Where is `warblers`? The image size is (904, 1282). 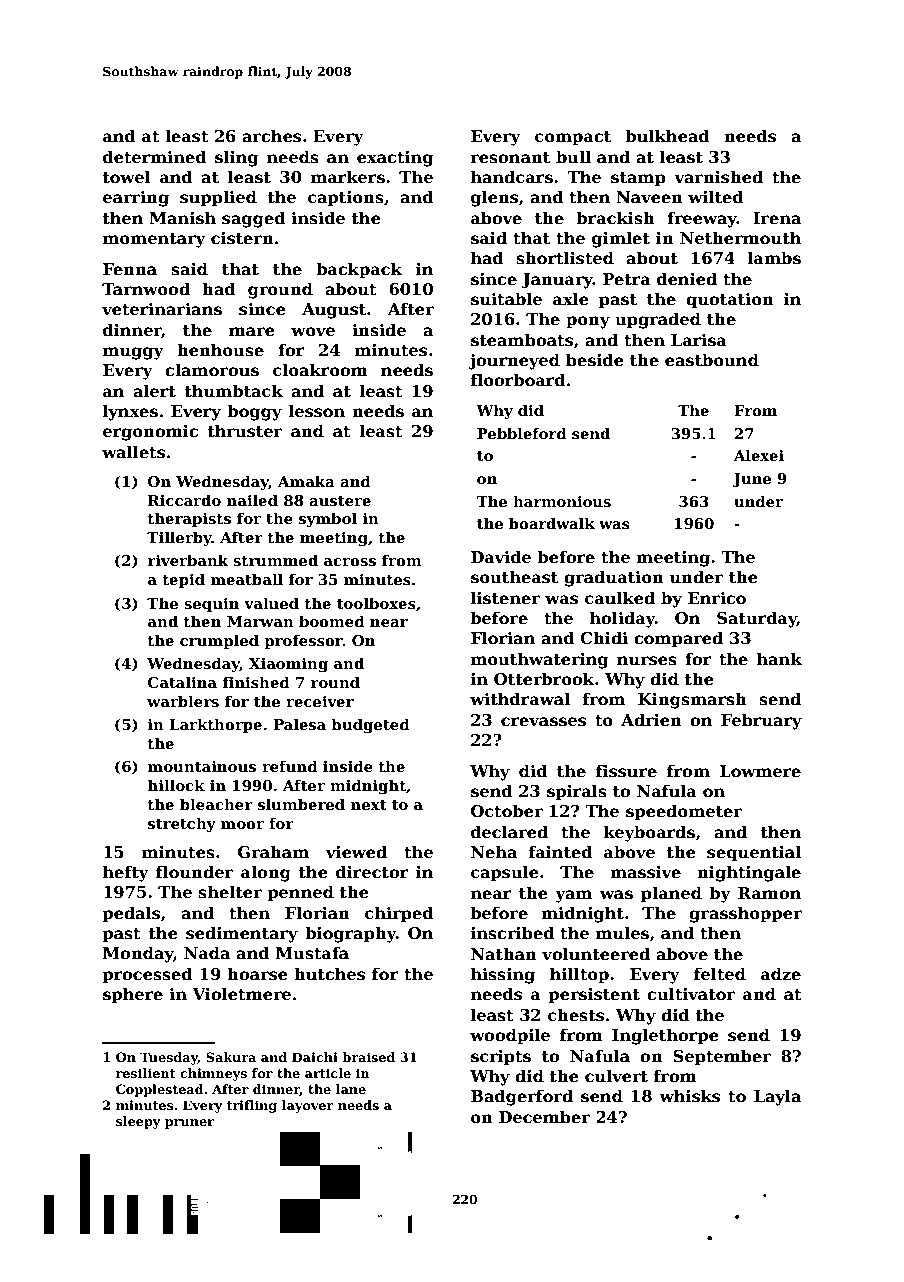 warblers is located at coordinates (183, 701).
